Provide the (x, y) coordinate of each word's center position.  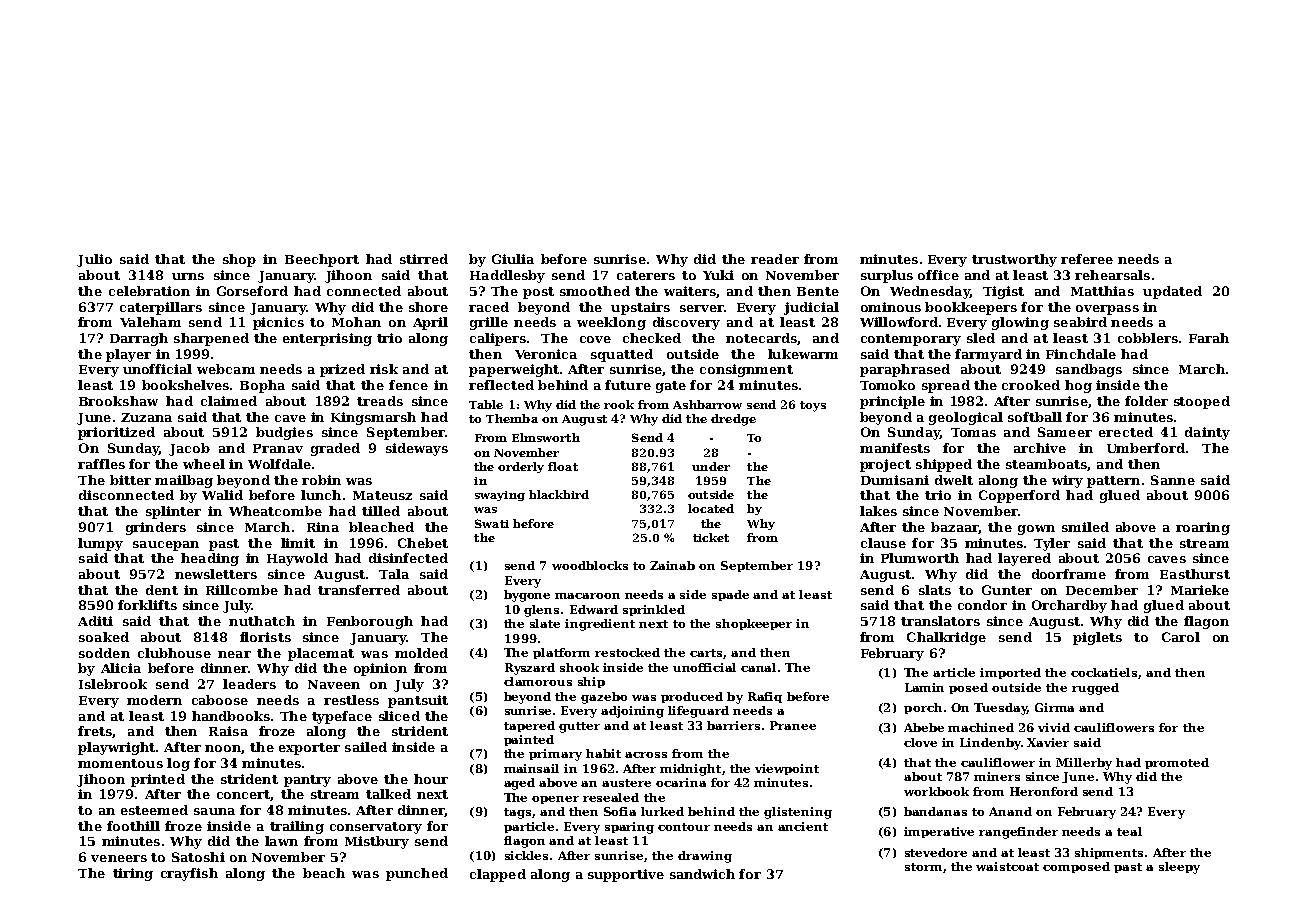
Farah (1209, 338)
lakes (878, 511)
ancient (803, 826)
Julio (94, 260)
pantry (307, 781)
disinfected (408, 558)
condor (982, 605)
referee (1087, 259)
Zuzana (146, 417)
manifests (895, 448)
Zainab (672, 565)
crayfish (189, 874)
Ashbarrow (707, 404)
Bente (818, 291)
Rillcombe (242, 590)
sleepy (1179, 868)
